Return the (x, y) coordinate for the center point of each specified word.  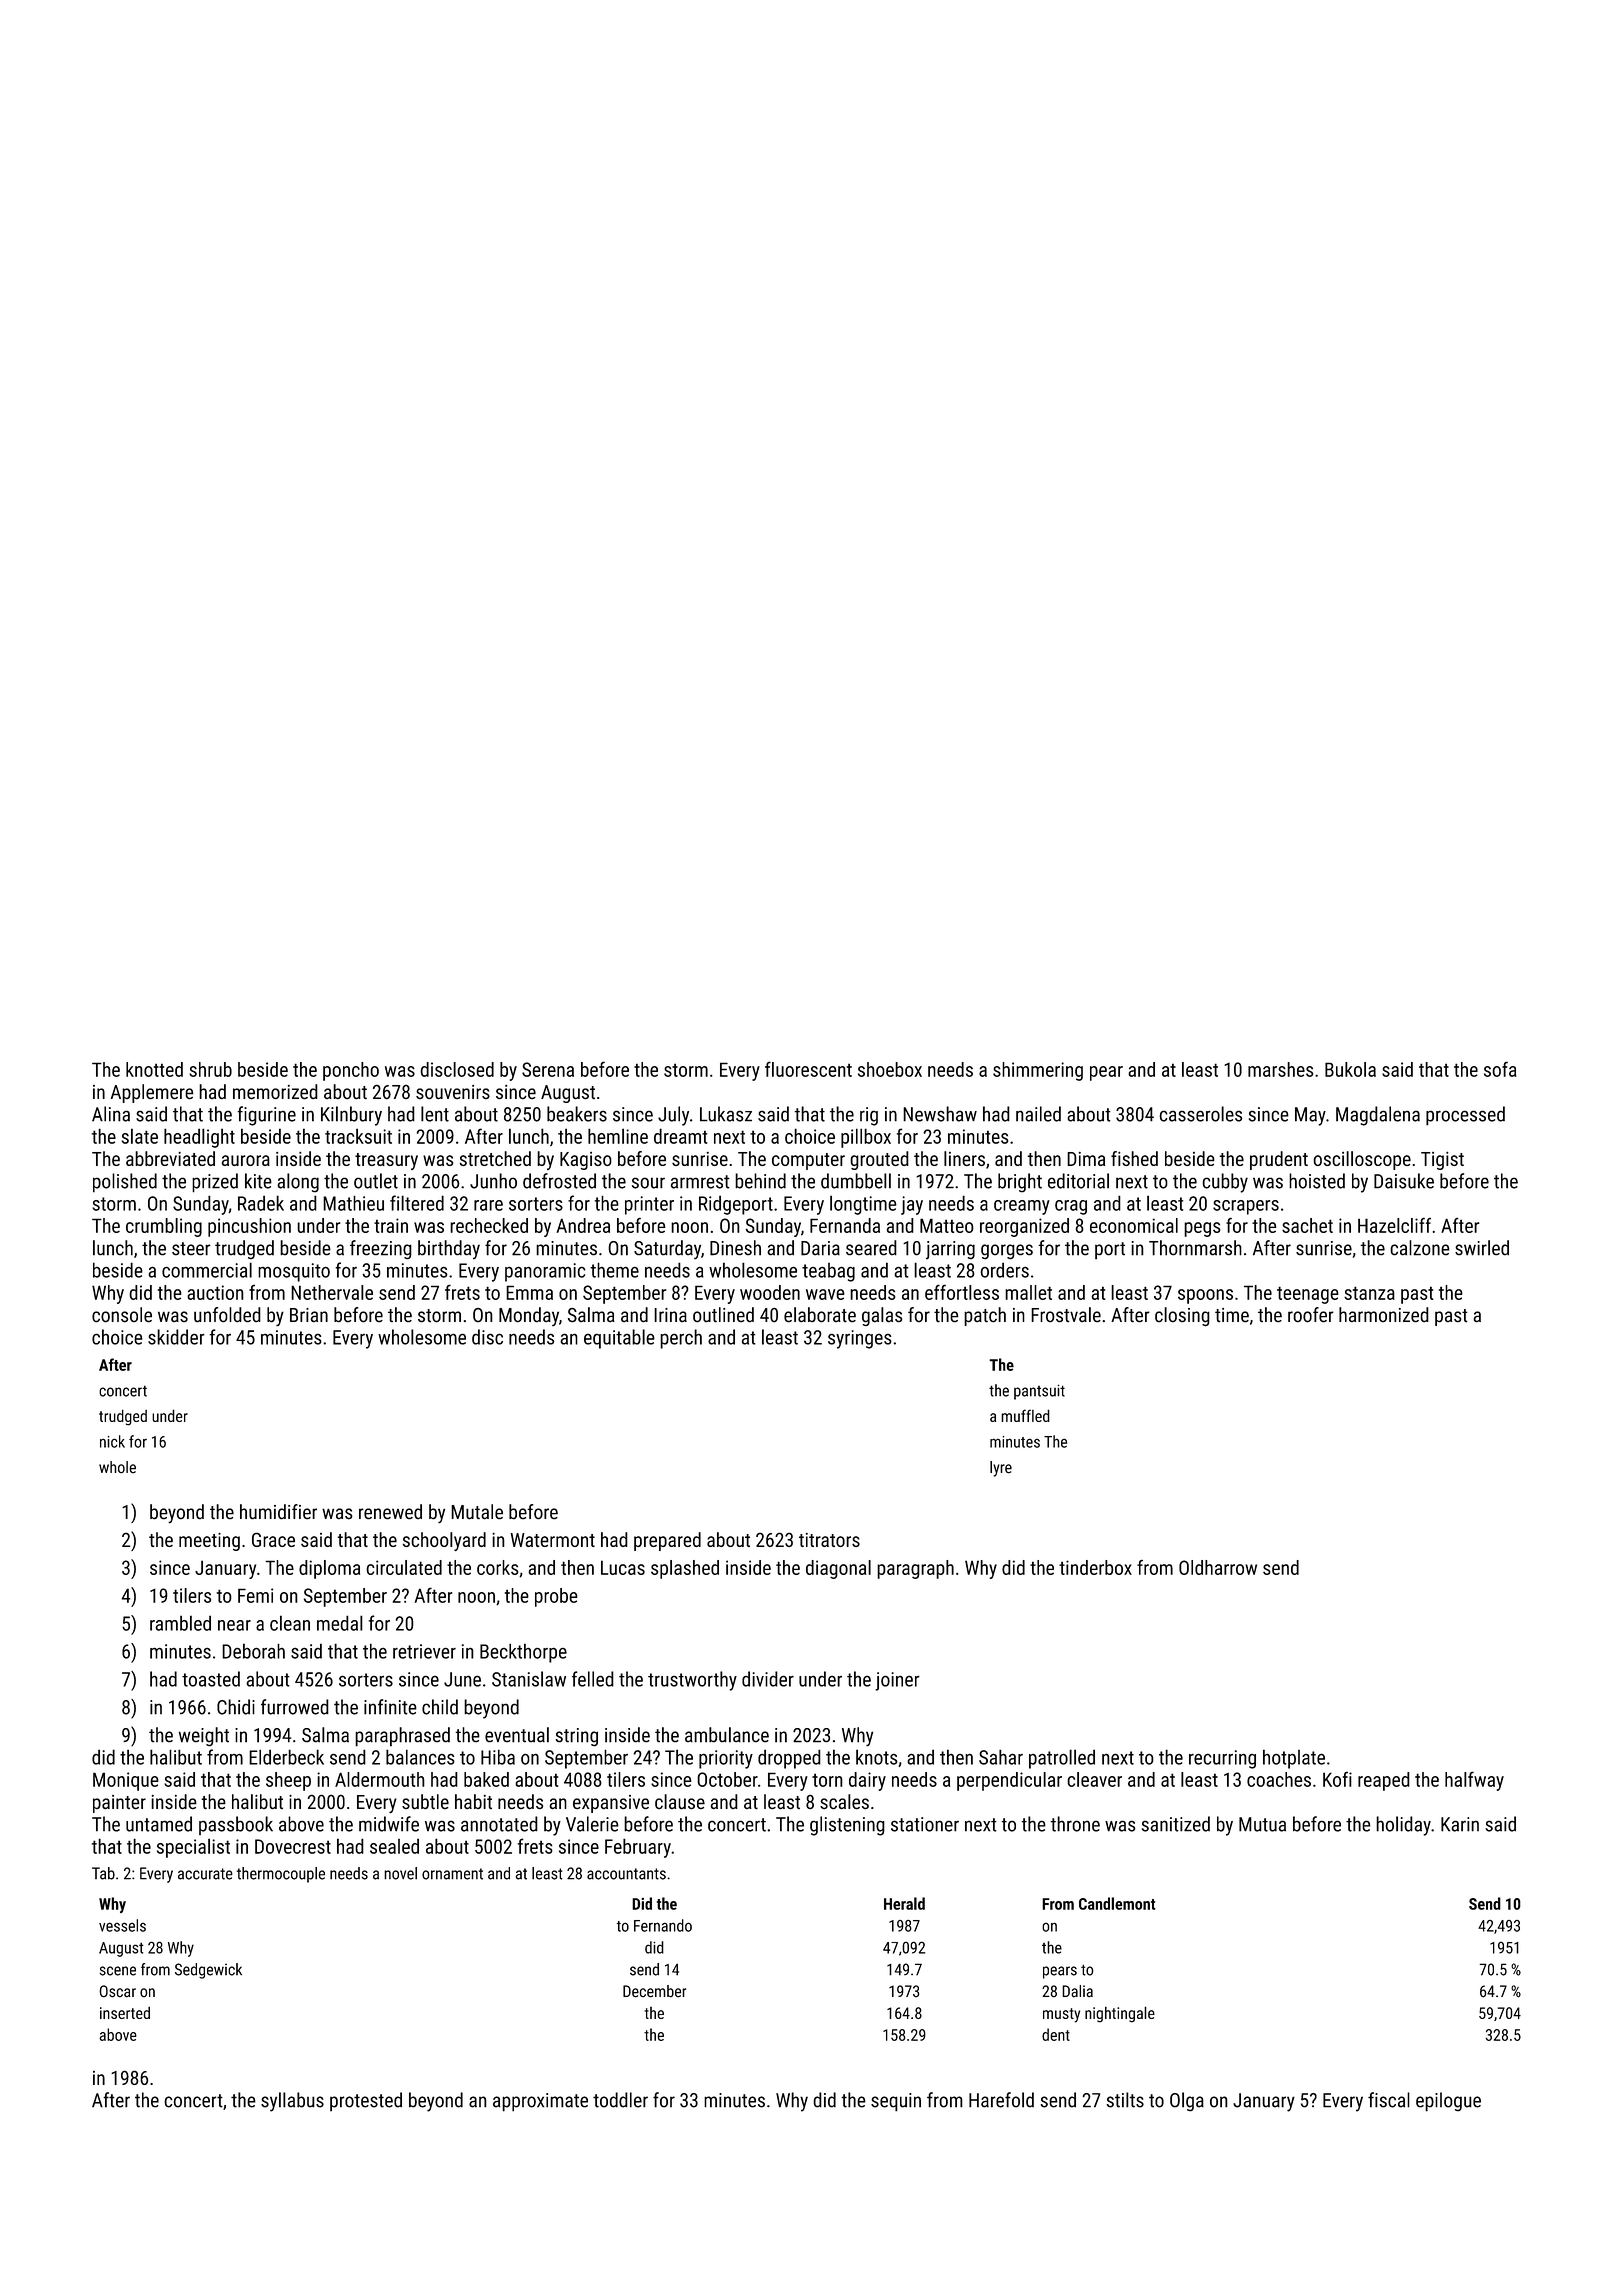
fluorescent (808, 1069)
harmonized (1384, 1314)
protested (366, 2102)
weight (204, 1736)
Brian (309, 1315)
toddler (620, 2100)
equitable (619, 1339)
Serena (548, 1069)
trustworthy (692, 1681)
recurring (1222, 1759)
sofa (1500, 1069)
